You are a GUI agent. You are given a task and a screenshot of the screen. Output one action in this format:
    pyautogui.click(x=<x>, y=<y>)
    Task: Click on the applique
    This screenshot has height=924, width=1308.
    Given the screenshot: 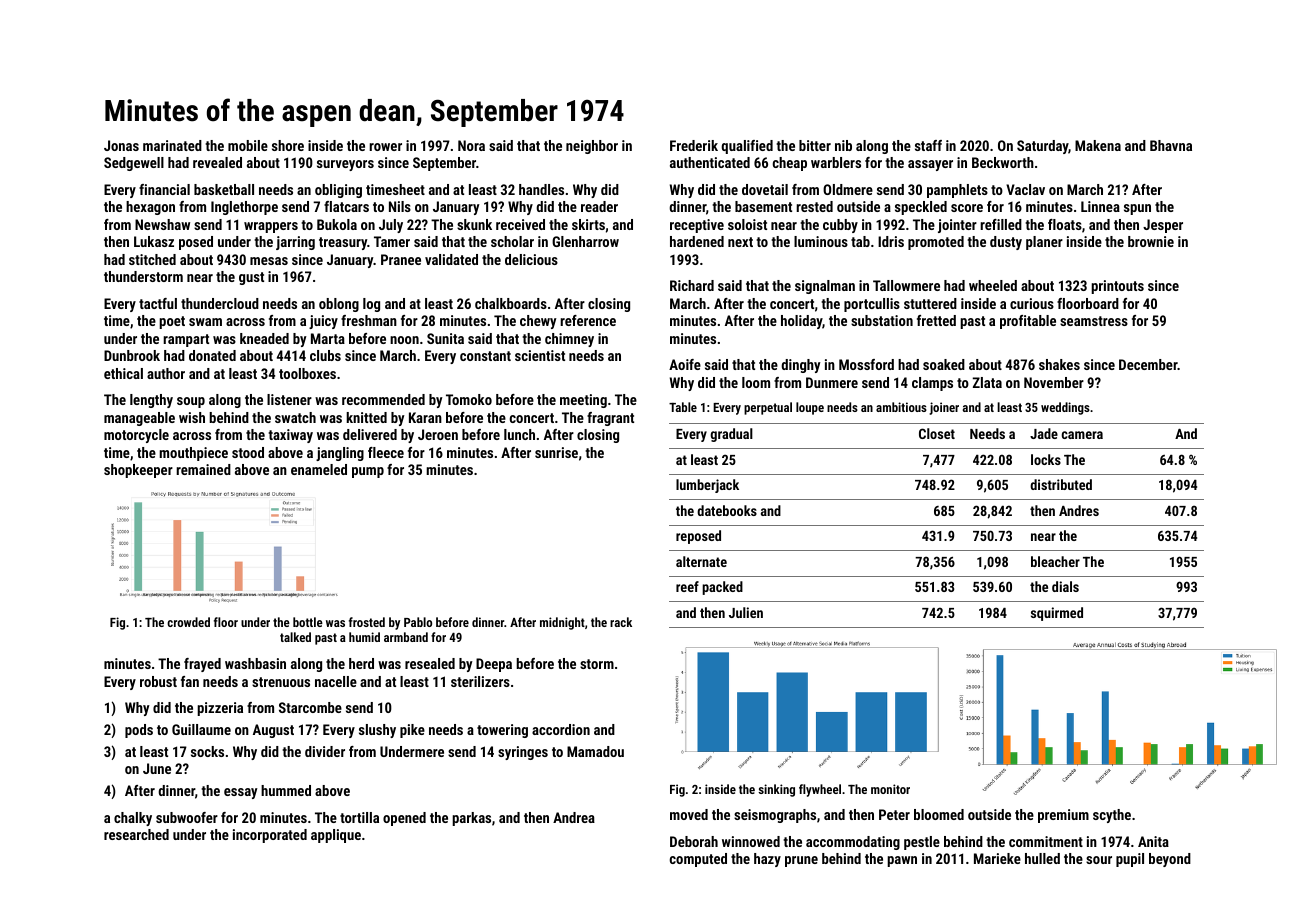 What is the action you would take?
    pyautogui.click(x=336, y=836)
